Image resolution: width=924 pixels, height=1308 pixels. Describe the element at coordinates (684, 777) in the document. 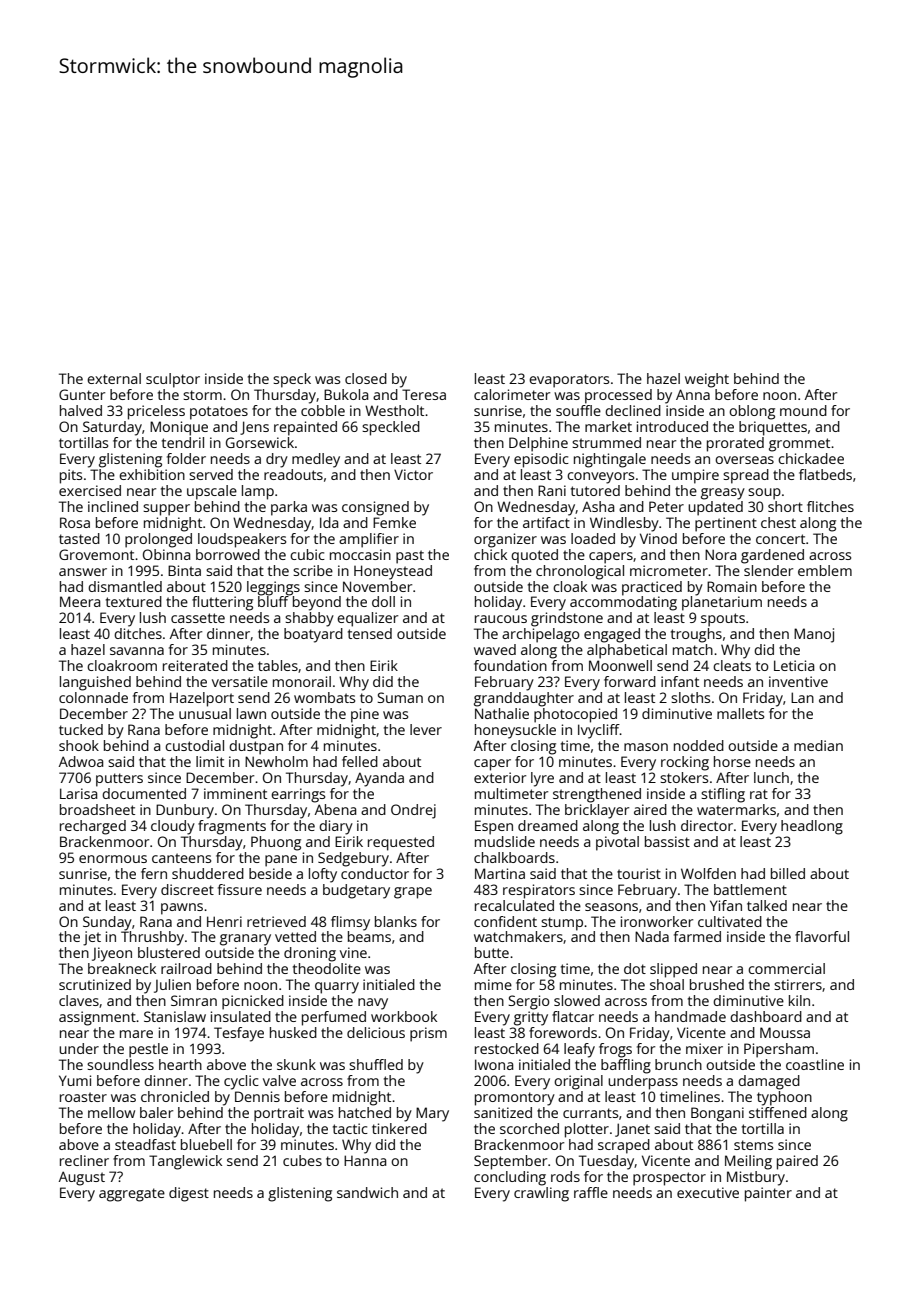

I see `stokers` at that location.
